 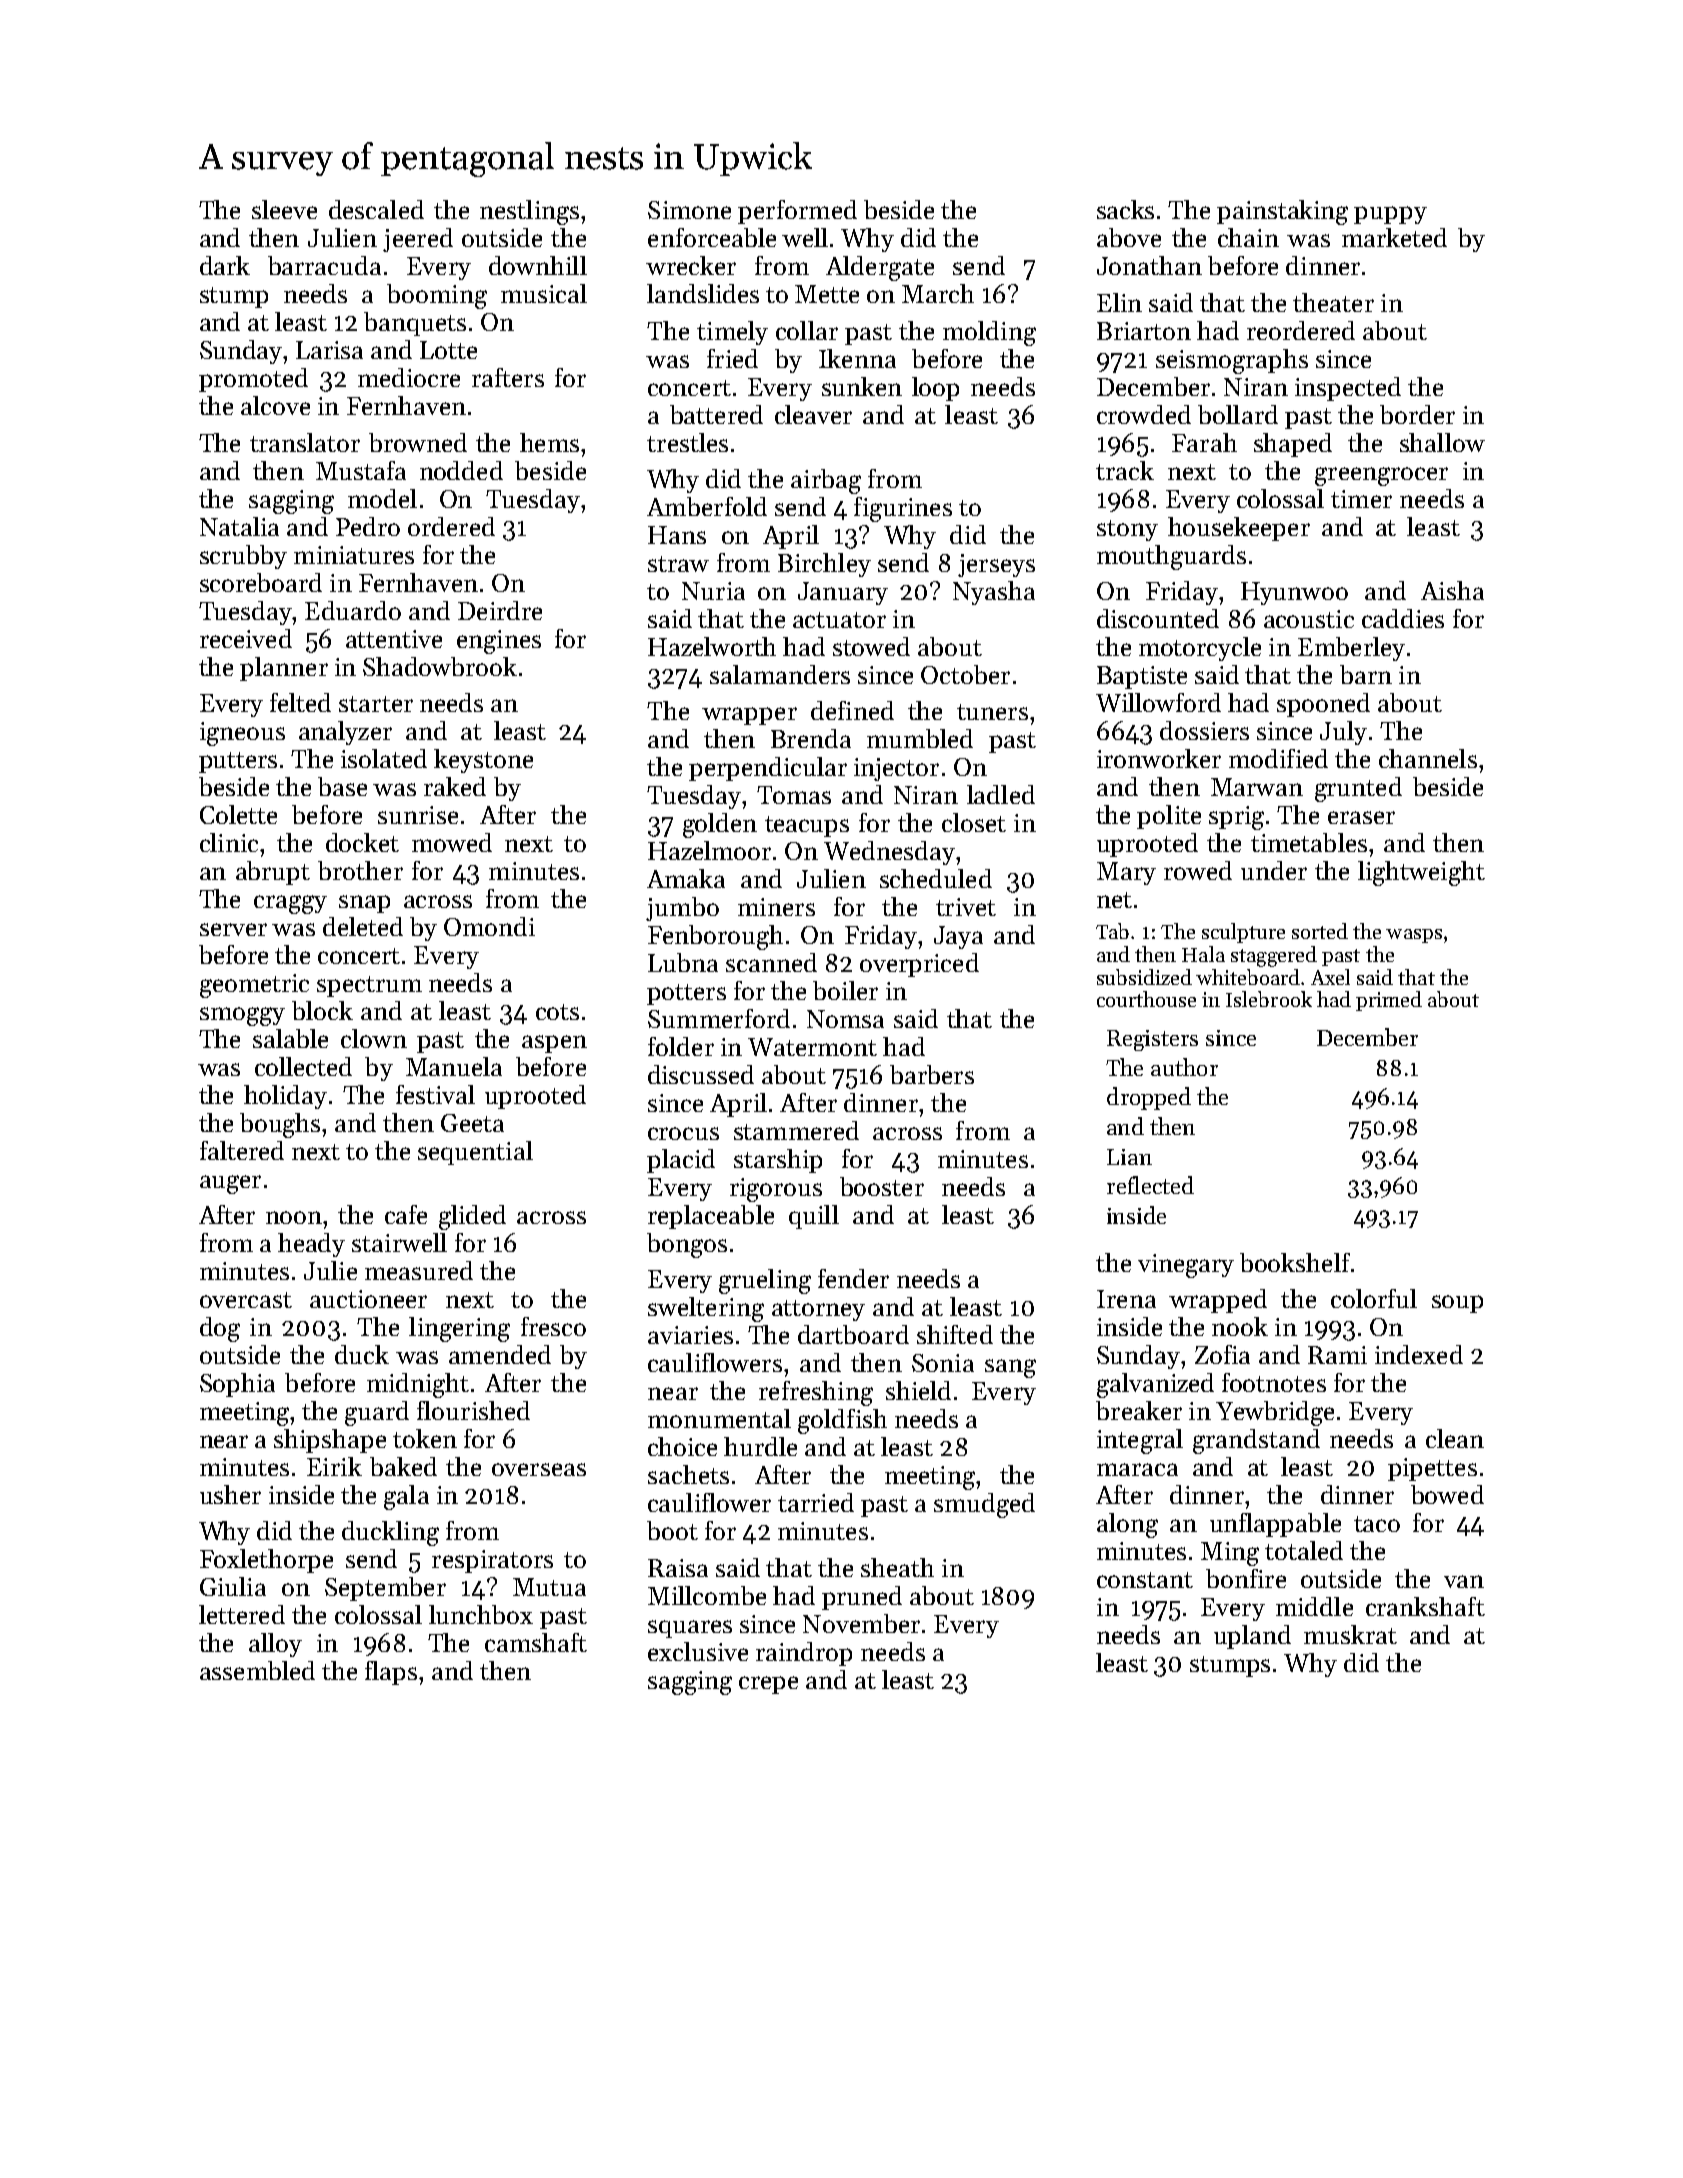 I want to click on Omondi, so click(x=489, y=926).
